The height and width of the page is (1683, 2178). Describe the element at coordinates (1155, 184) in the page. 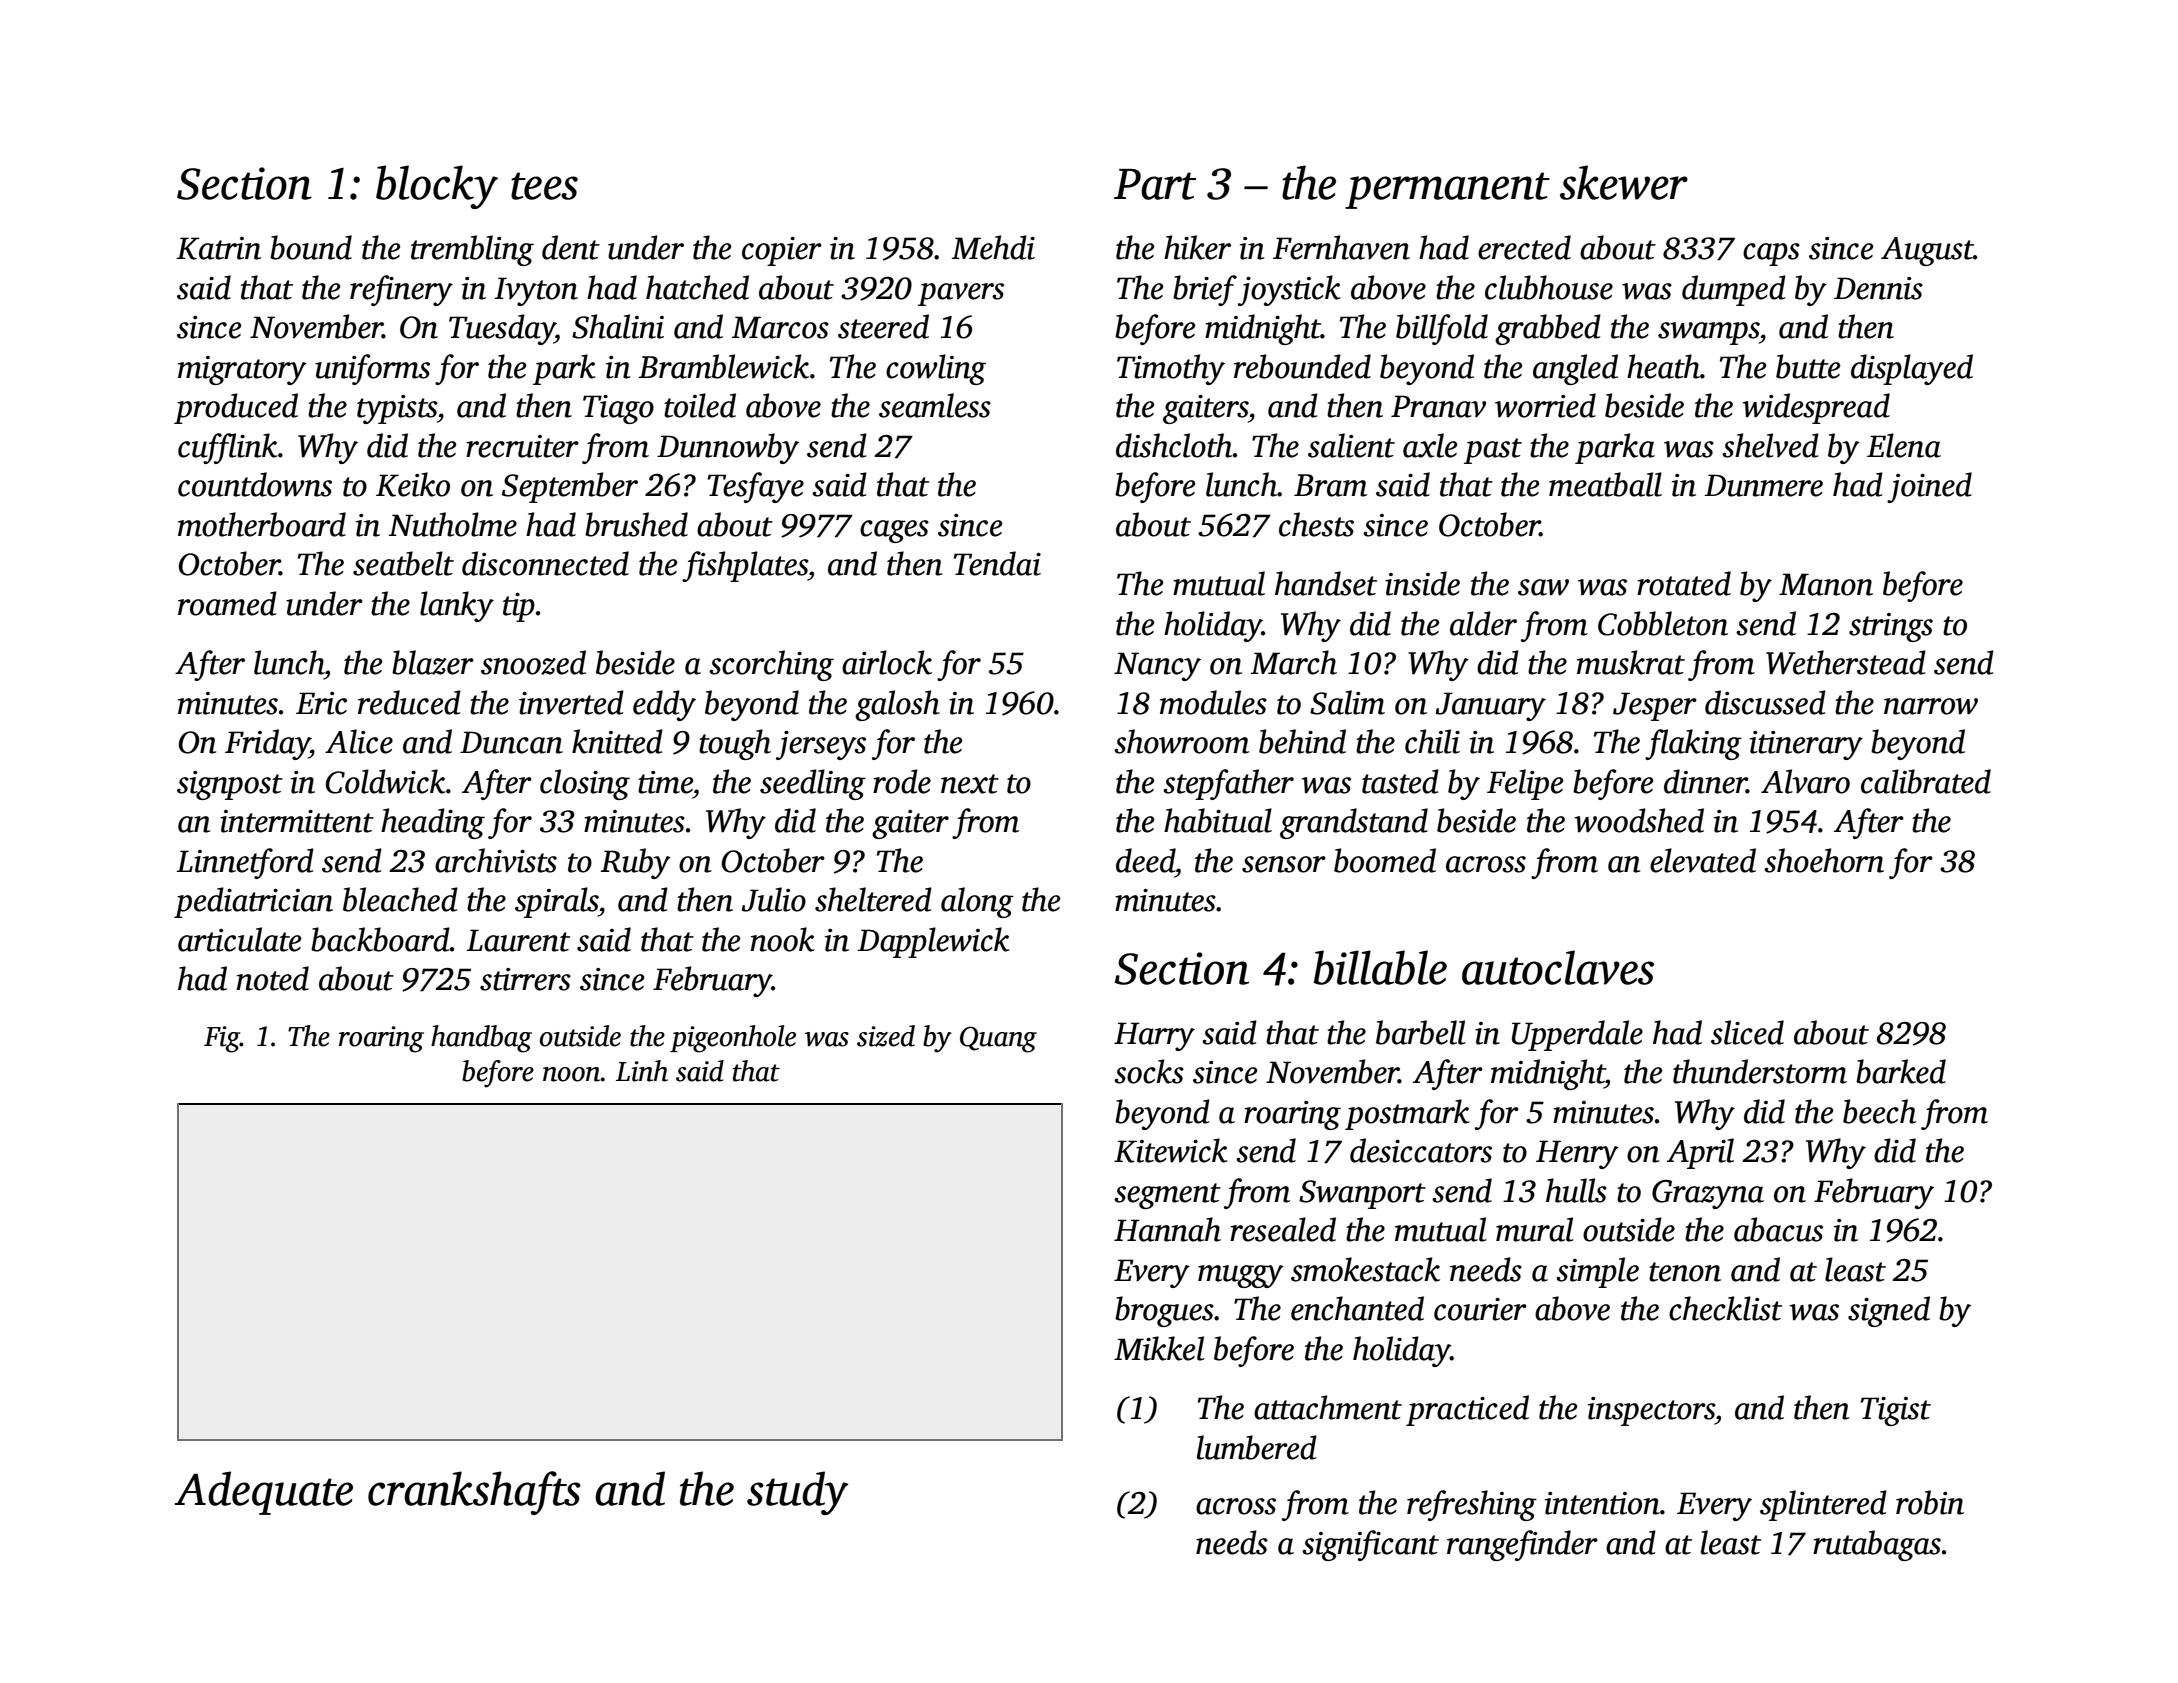

I see `Part` at that location.
